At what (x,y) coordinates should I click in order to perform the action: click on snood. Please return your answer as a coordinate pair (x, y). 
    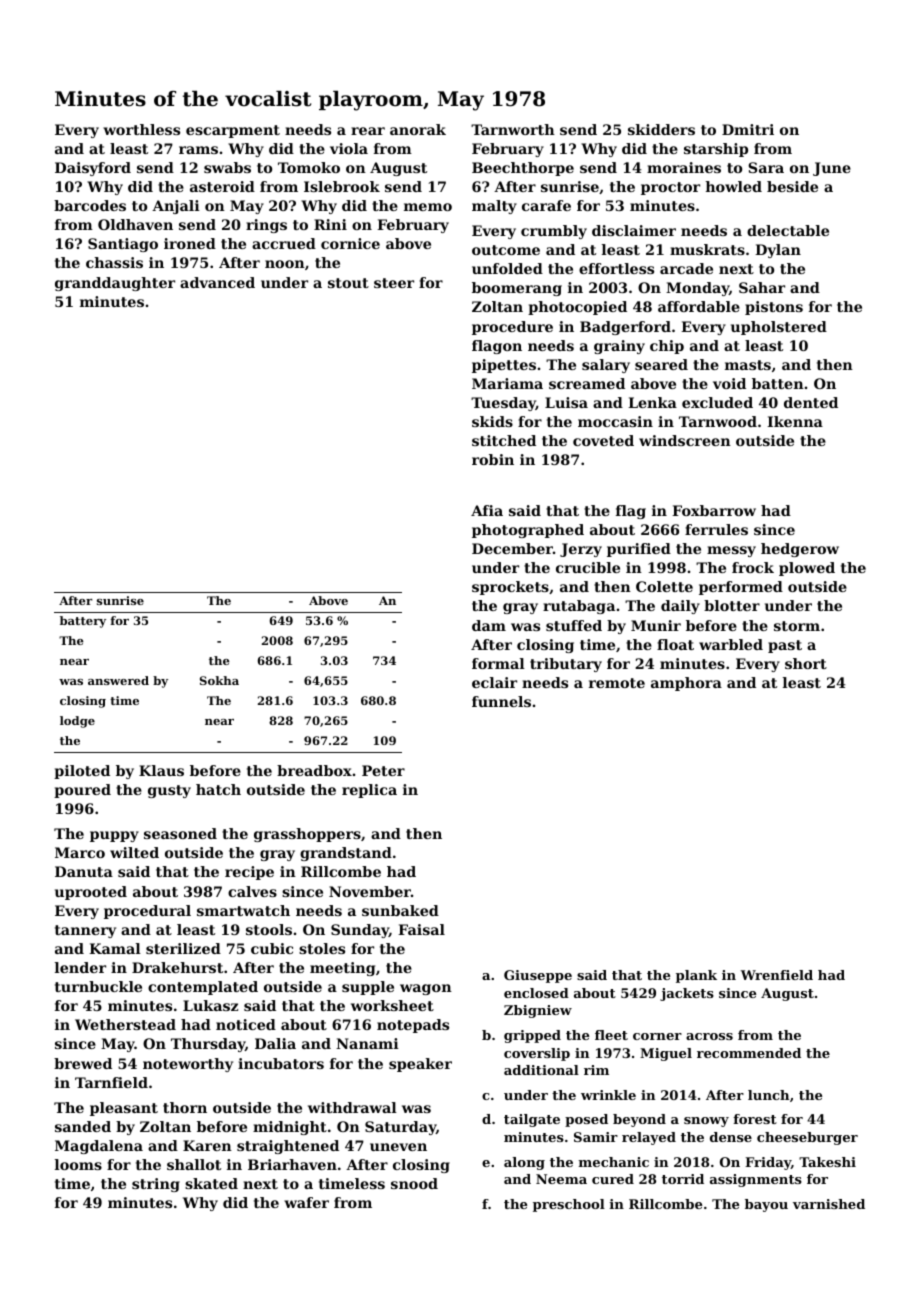
    Looking at the image, I should click on (414, 1183).
